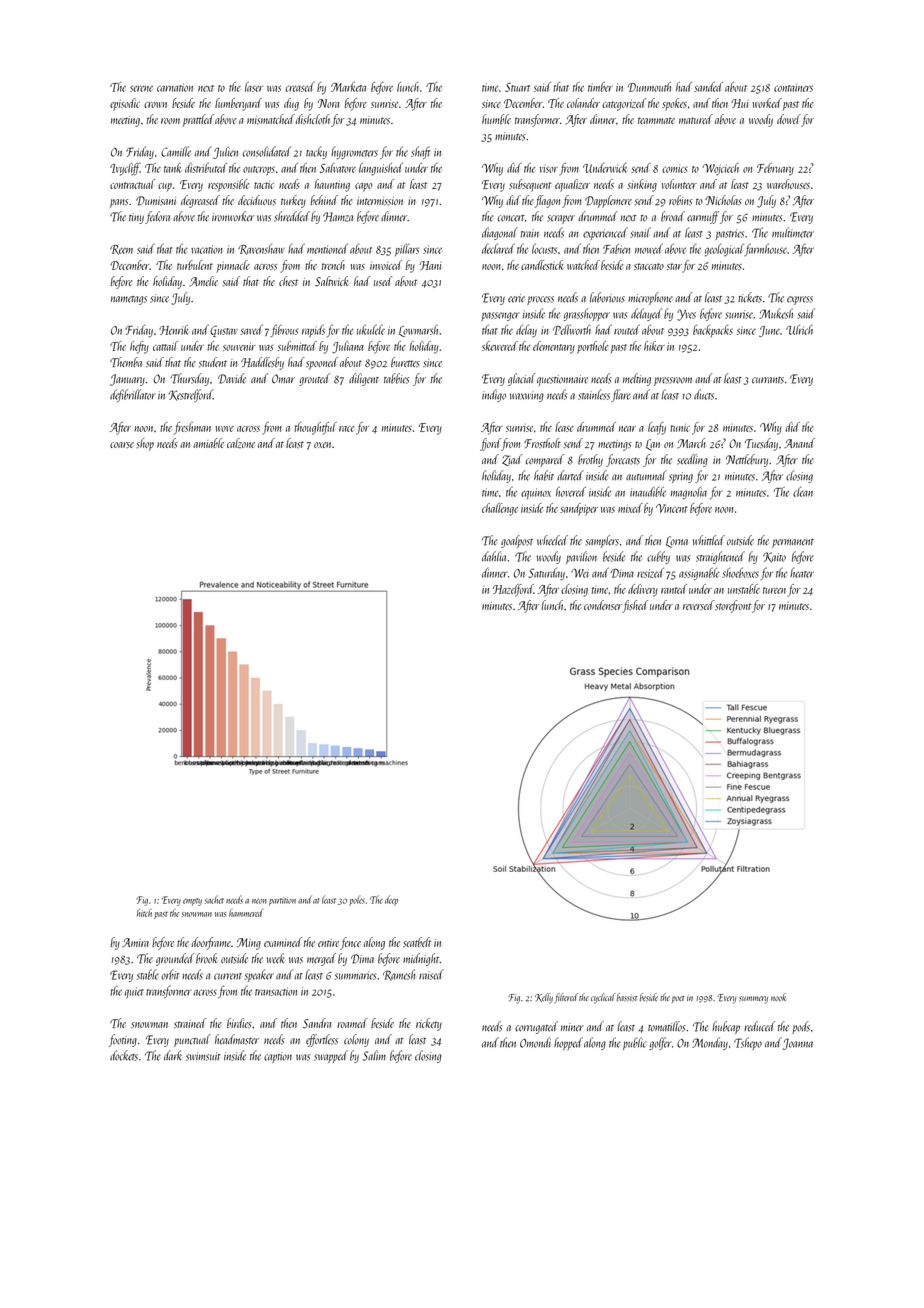 The width and height of the screenshot is (924, 1308). Describe the element at coordinates (192, 902) in the screenshot. I see `empty` at that location.
